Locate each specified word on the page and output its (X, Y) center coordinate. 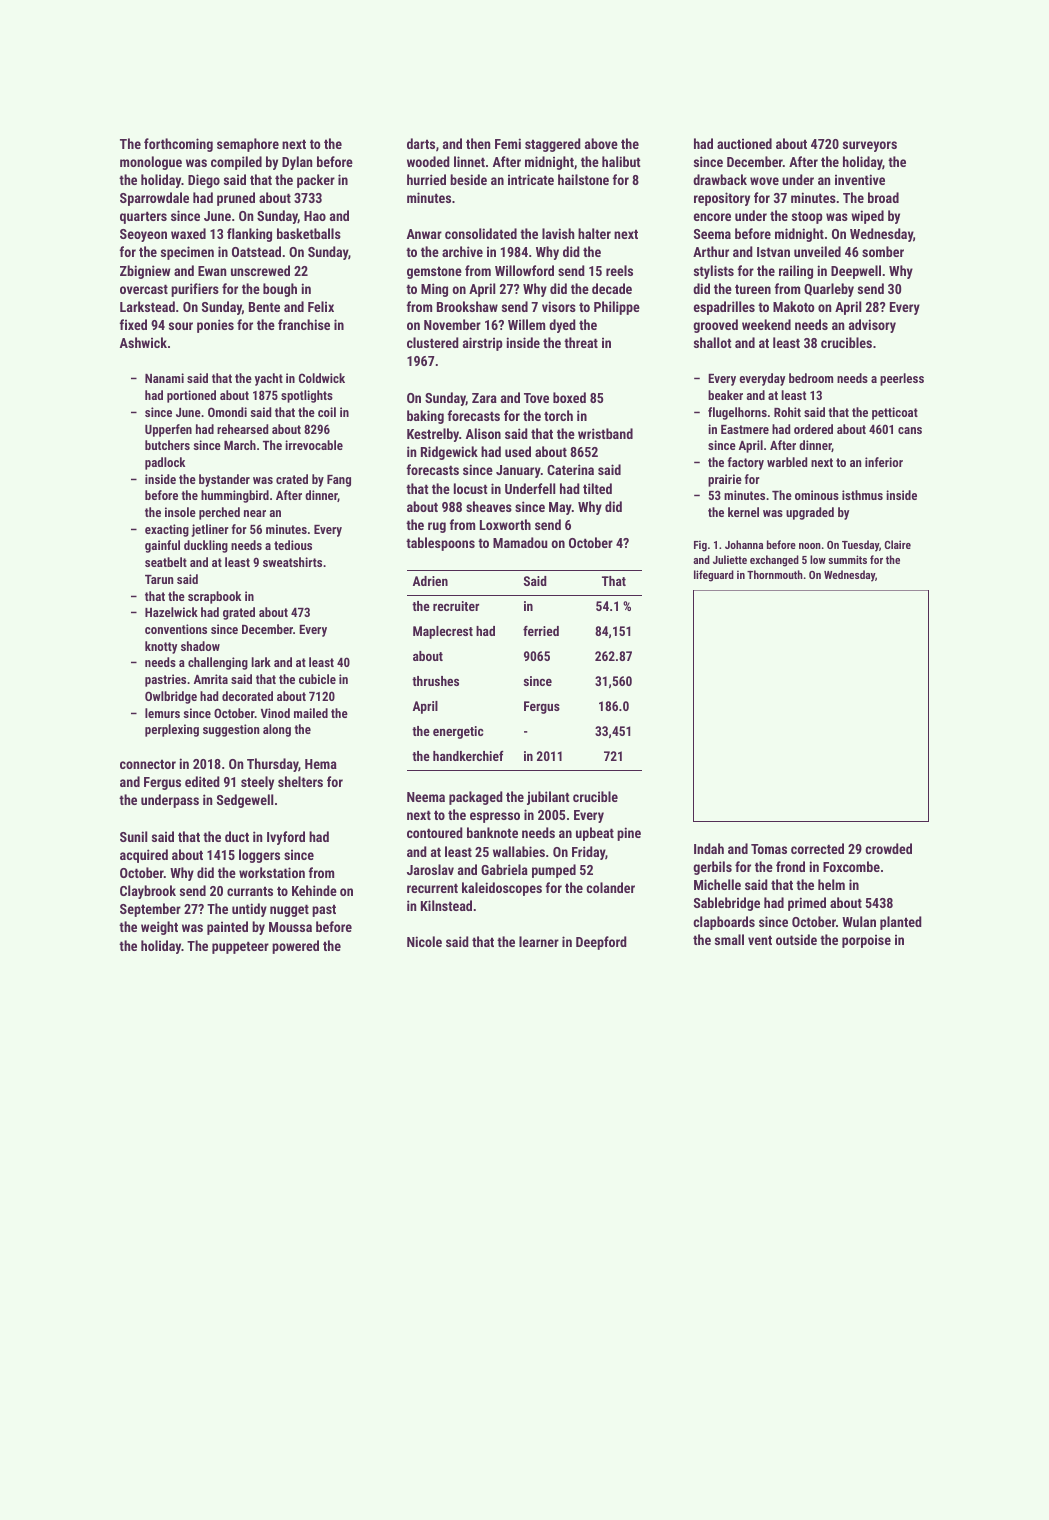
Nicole (424, 941)
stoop (807, 217)
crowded (888, 848)
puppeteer (240, 947)
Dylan (297, 163)
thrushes (435, 681)
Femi (508, 143)
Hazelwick (171, 612)
